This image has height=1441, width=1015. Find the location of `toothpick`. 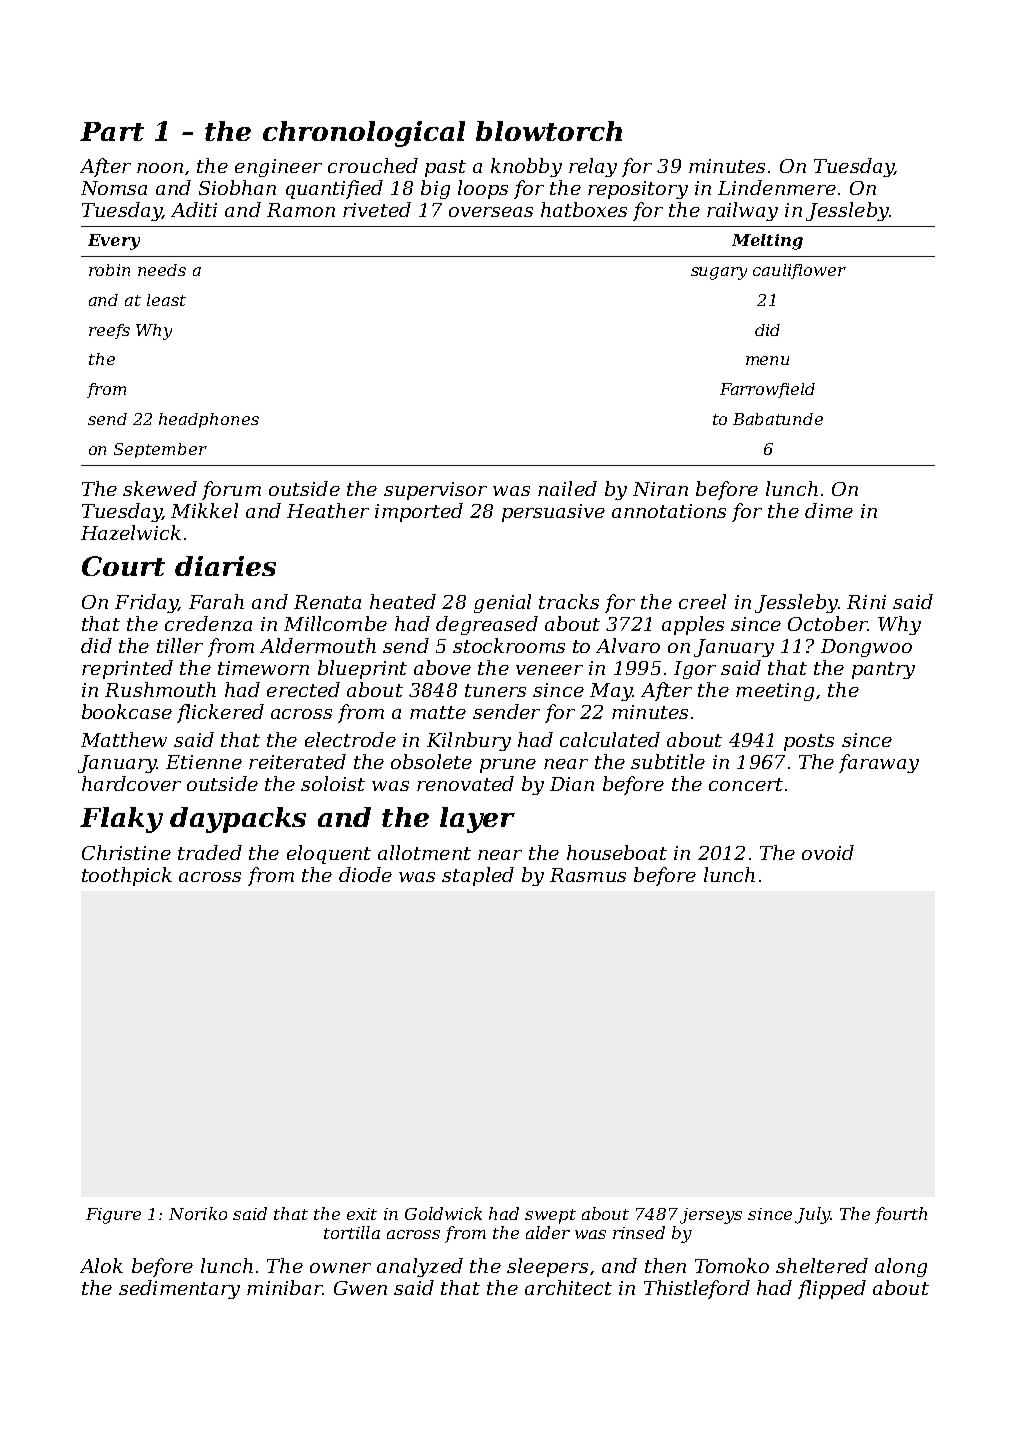

toothpick is located at coordinates (127, 876).
